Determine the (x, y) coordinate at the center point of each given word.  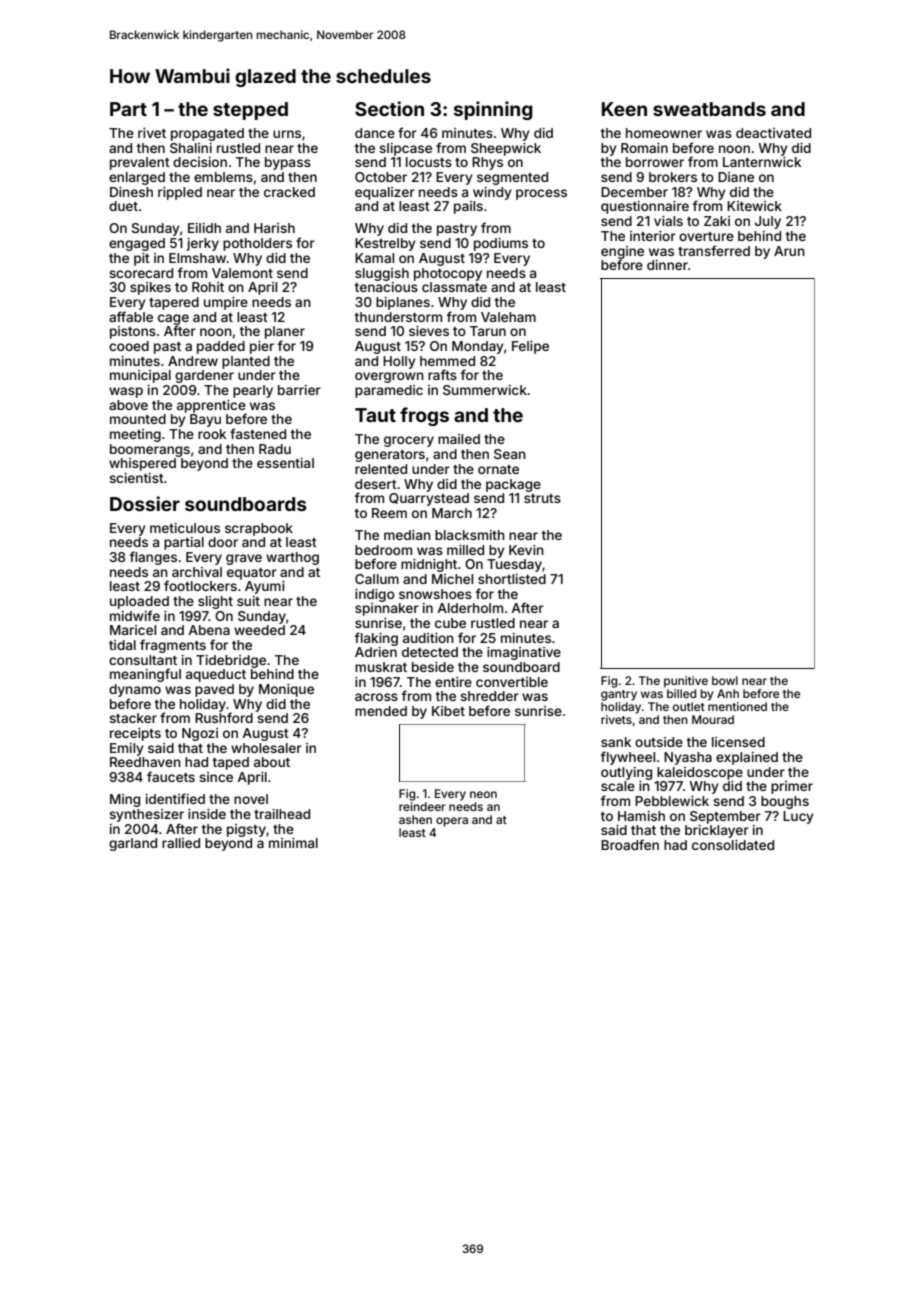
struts (542, 498)
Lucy (798, 817)
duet (123, 206)
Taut (375, 415)
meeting (135, 435)
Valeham (508, 317)
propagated (207, 134)
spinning (493, 110)
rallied (181, 843)
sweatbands (709, 109)
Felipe (530, 347)
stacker (133, 718)
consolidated (733, 845)
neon (483, 794)
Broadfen (630, 844)
